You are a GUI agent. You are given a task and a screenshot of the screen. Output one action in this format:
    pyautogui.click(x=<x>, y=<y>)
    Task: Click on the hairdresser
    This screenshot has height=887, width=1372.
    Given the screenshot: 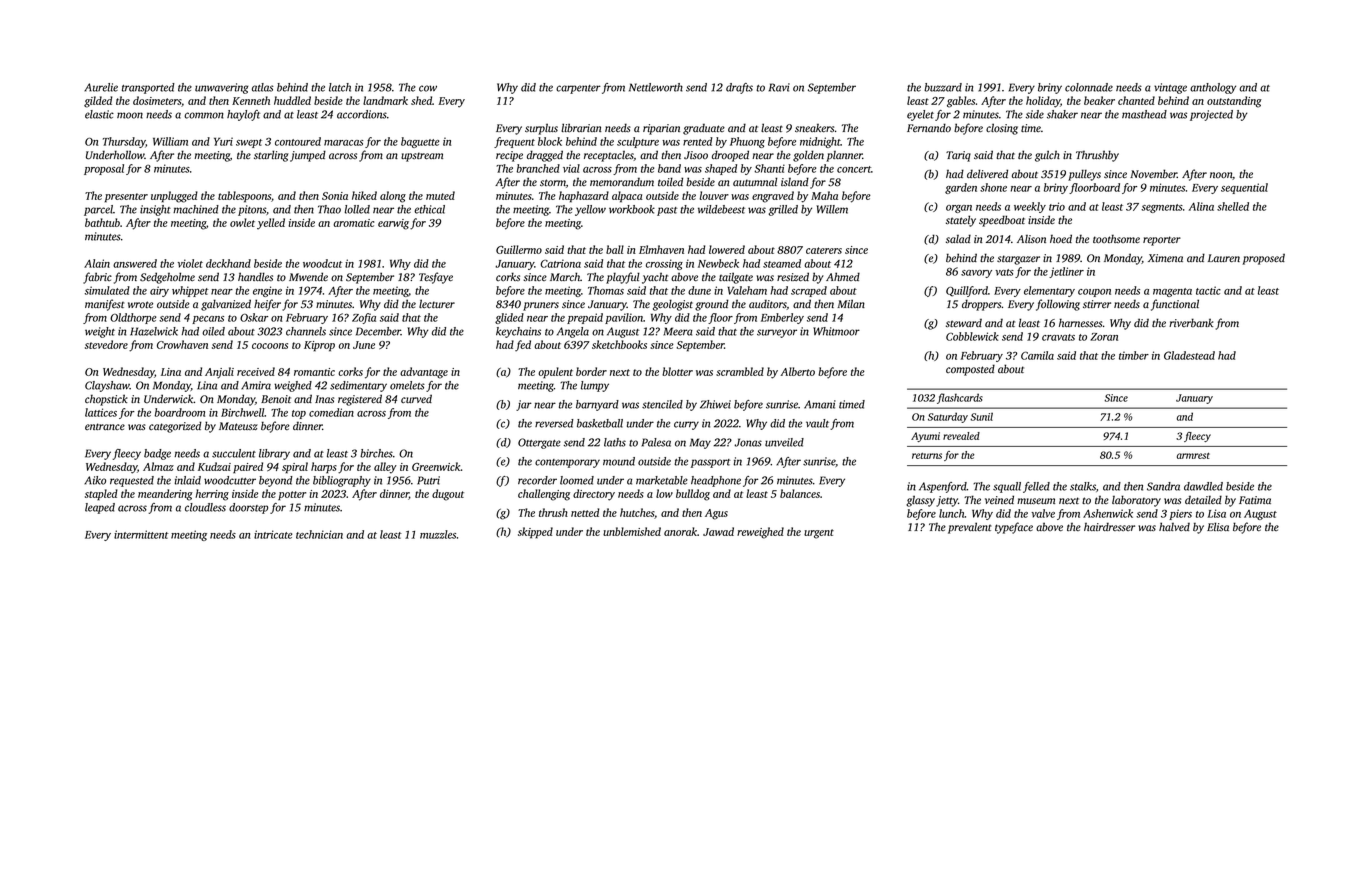 What is the action you would take?
    pyautogui.click(x=1109, y=526)
